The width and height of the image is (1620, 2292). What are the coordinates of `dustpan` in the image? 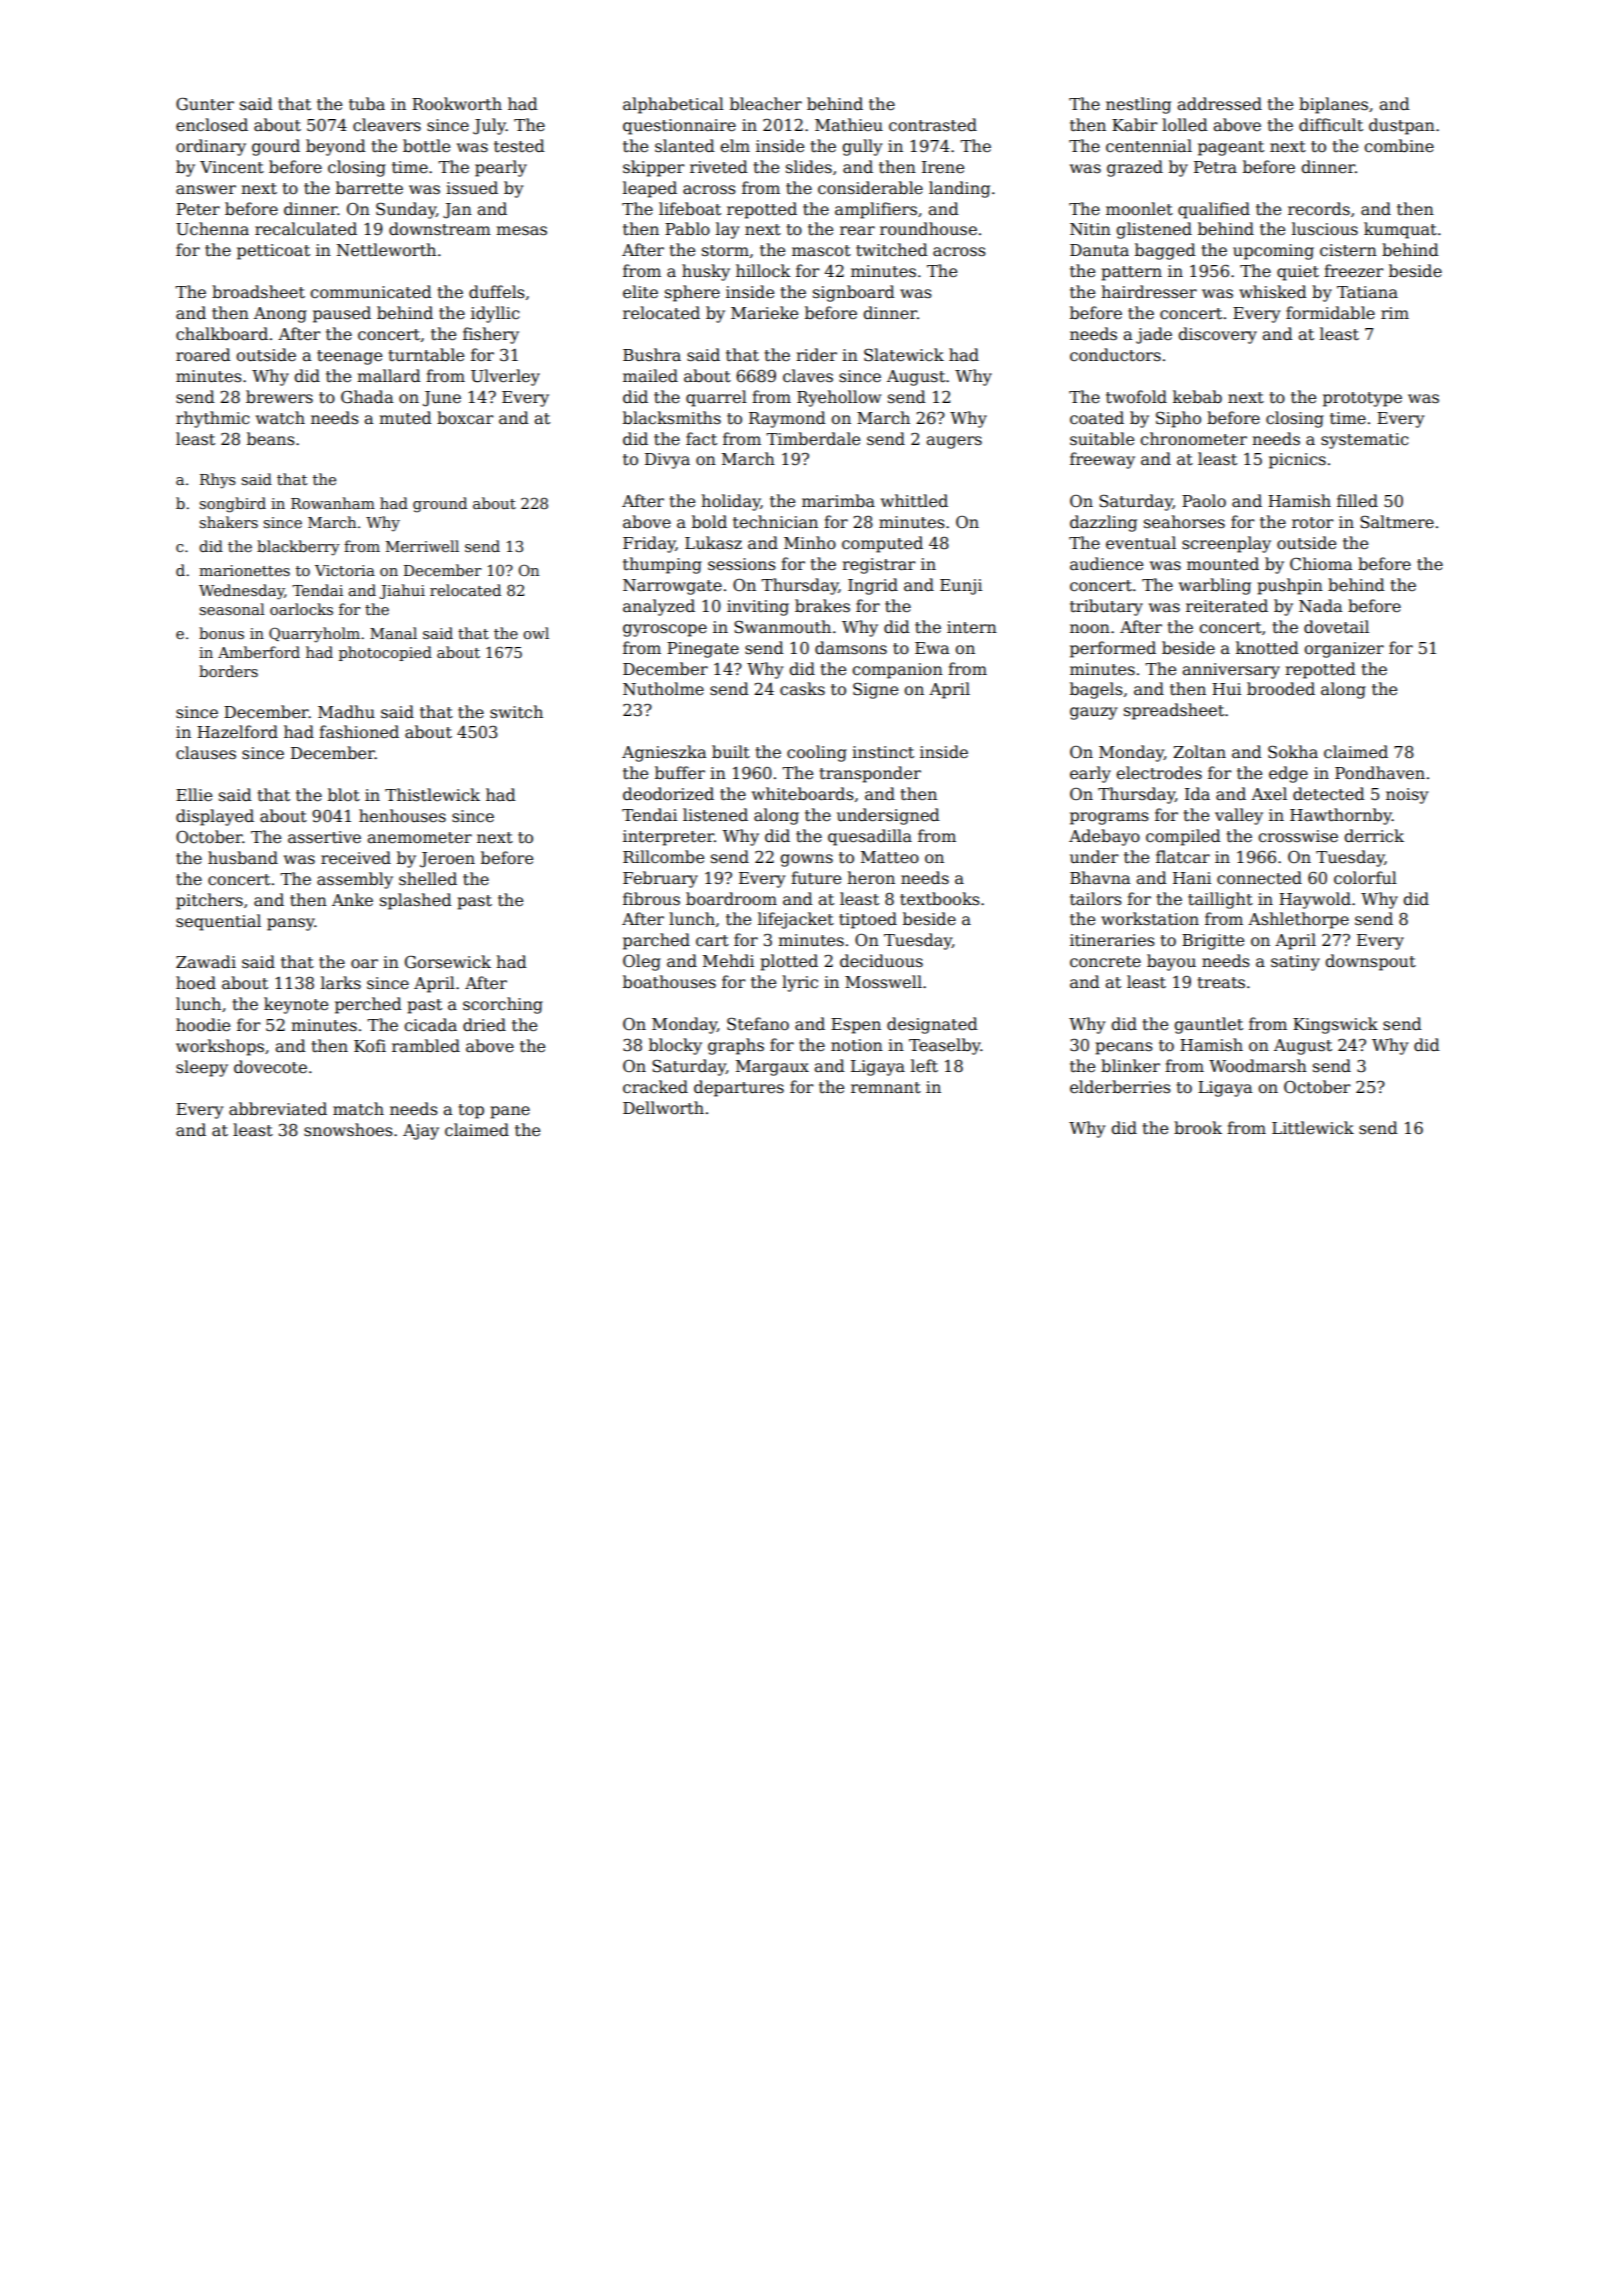 It's located at (1402, 126).
